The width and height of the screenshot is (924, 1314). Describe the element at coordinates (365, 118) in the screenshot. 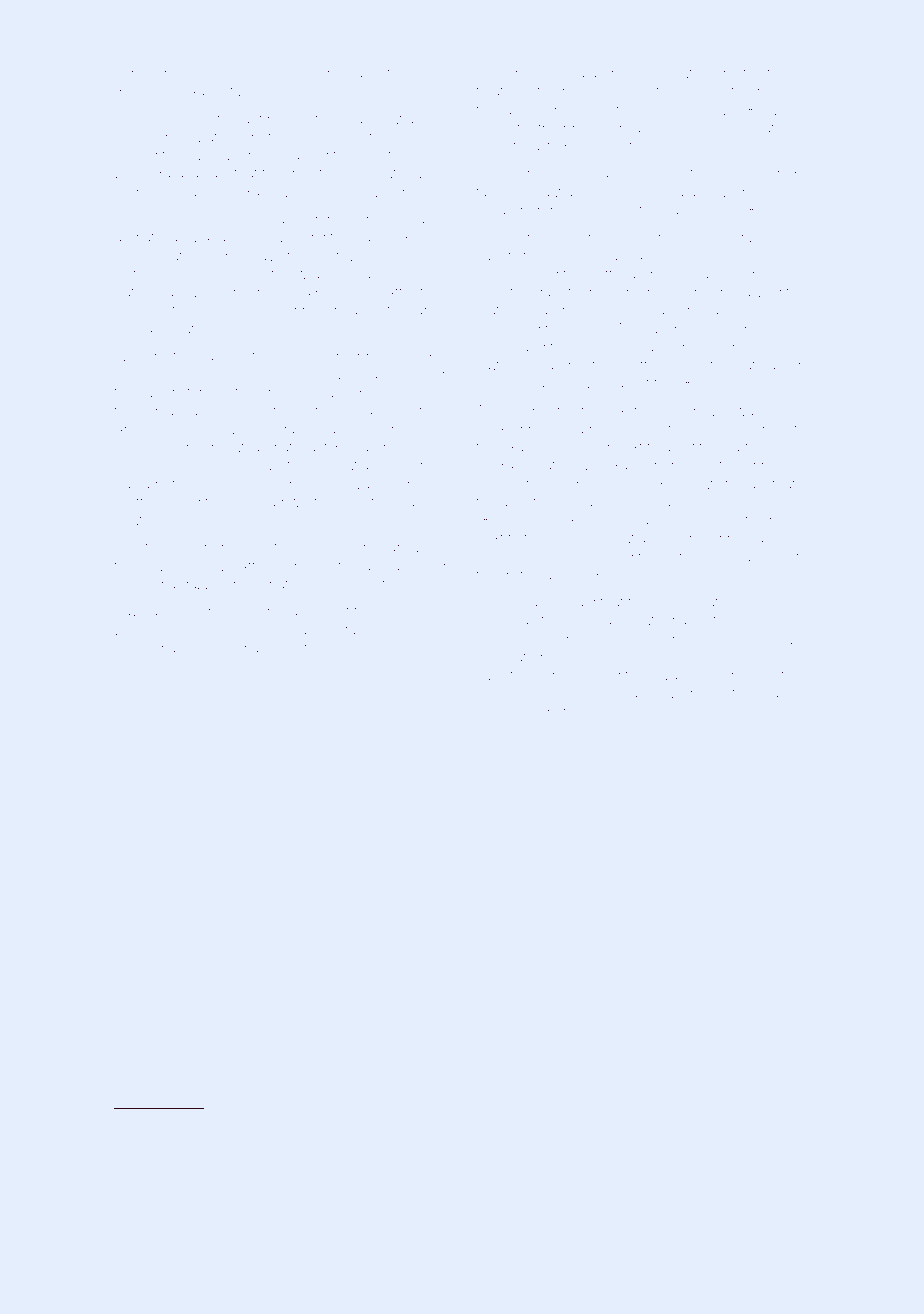

I see `scallion` at that location.
